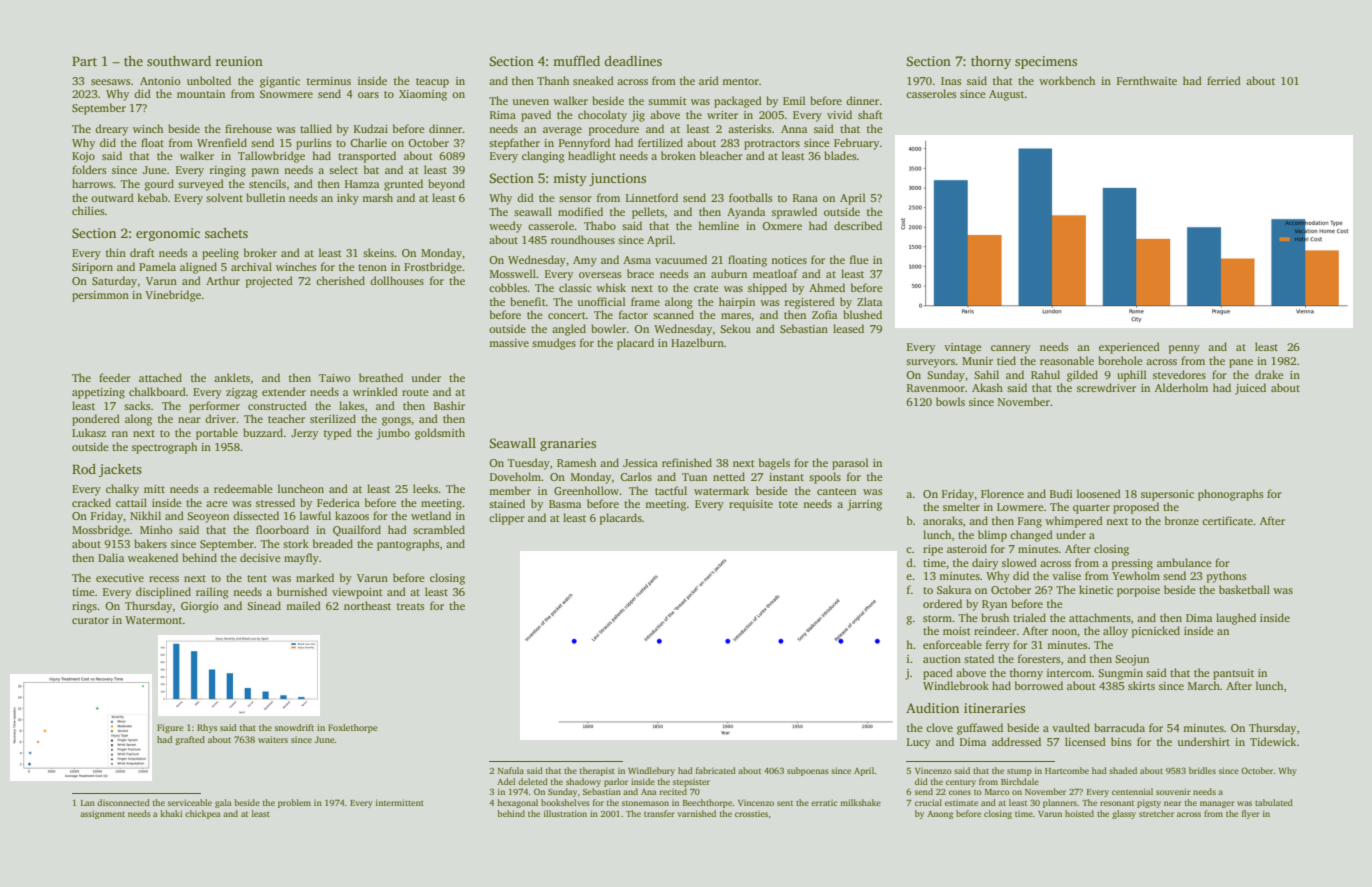 This page has width=1372, height=887. What do you see at coordinates (751, 813) in the page?
I see `crossties` at bounding box center [751, 813].
